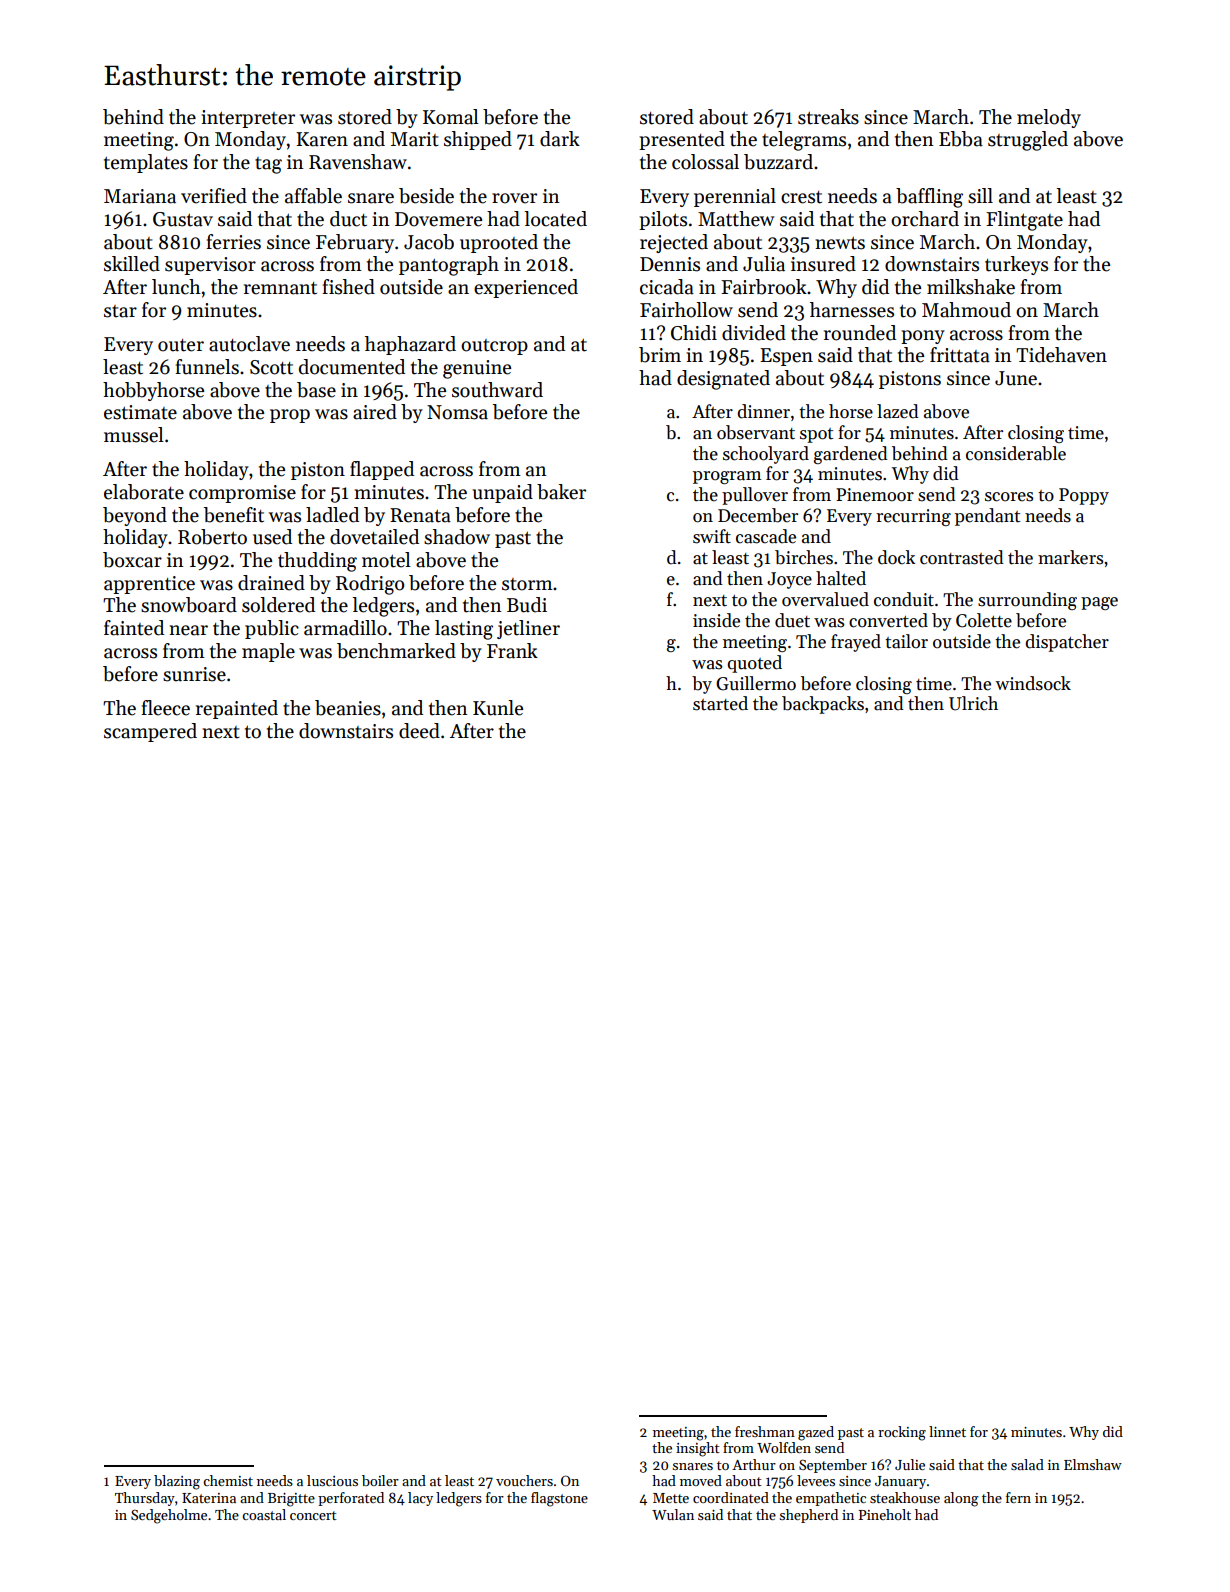 The image size is (1230, 1592). What do you see at coordinates (828, 117) in the screenshot?
I see `streaks` at bounding box center [828, 117].
